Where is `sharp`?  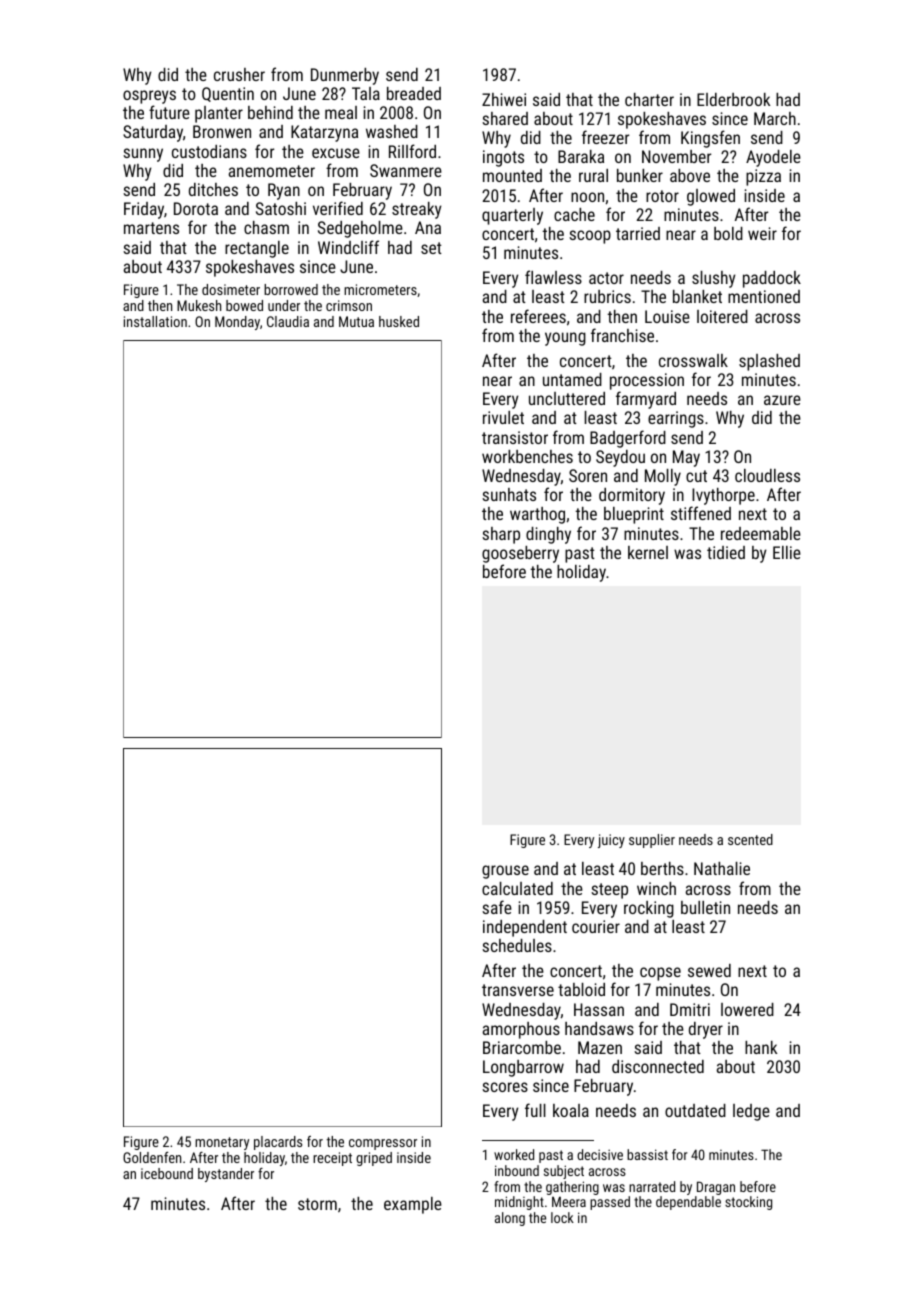 sharp is located at coordinates (501, 535).
